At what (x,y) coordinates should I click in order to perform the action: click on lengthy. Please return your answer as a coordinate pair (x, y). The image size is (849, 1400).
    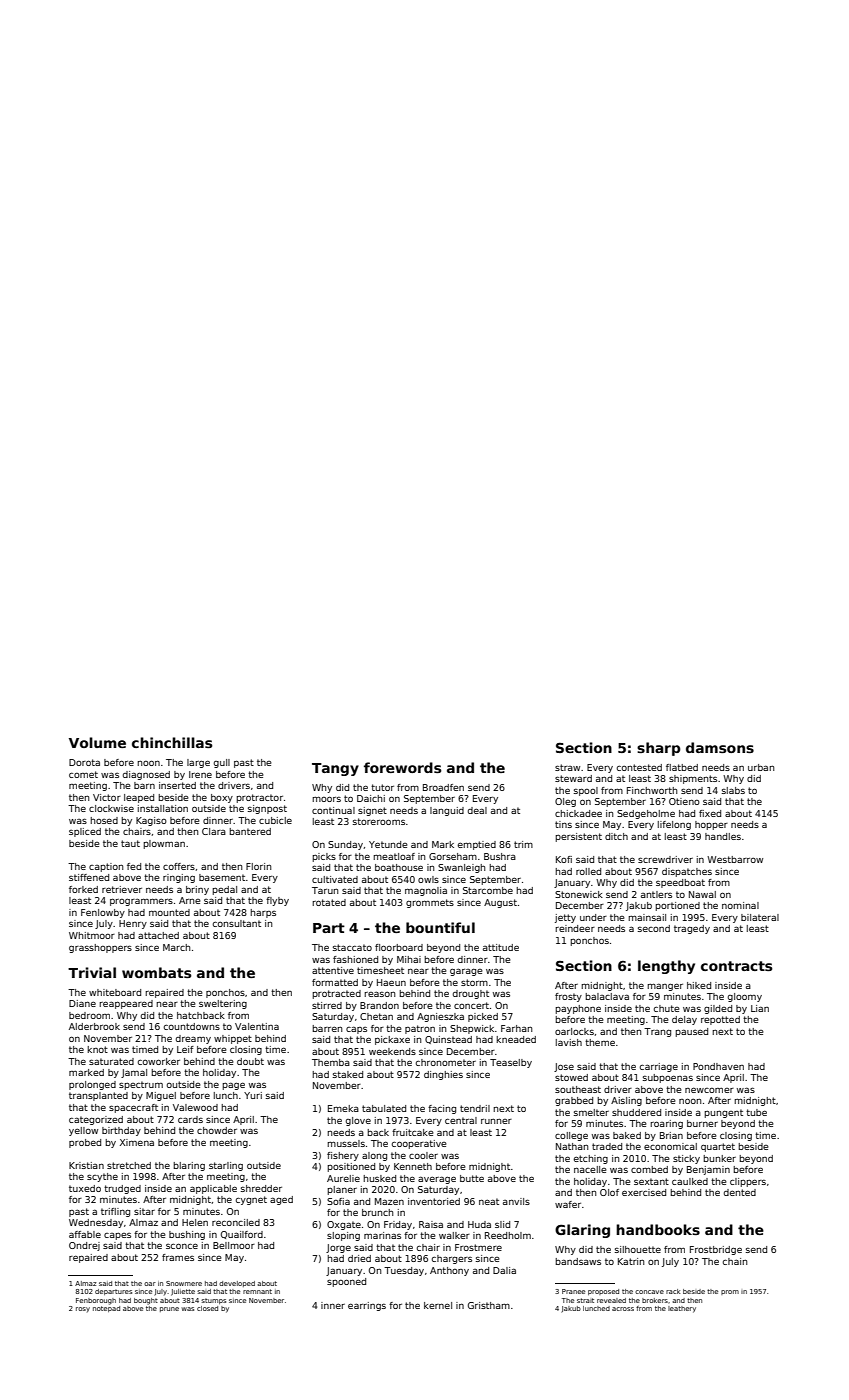
    Looking at the image, I should click on (666, 967).
